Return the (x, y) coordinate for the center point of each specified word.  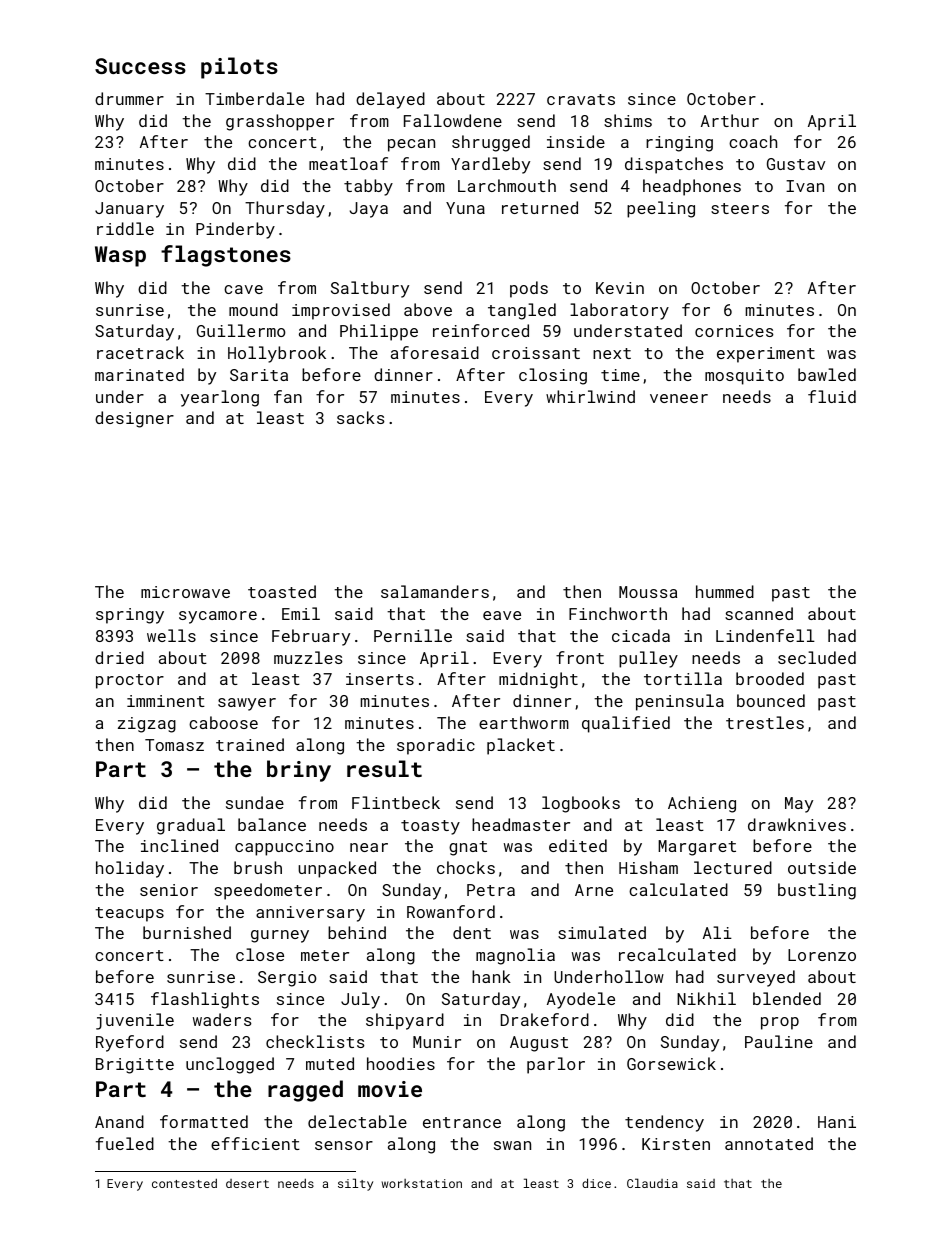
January (129, 210)
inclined (179, 845)
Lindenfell (765, 635)
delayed (390, 100)
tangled (522, 311)
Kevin (620, 288)
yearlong (220, 398)
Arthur (730, 120)
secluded (817, 657)
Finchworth (618, 613)
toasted (282, 591)
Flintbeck (396, 802)
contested (184, 1183)
